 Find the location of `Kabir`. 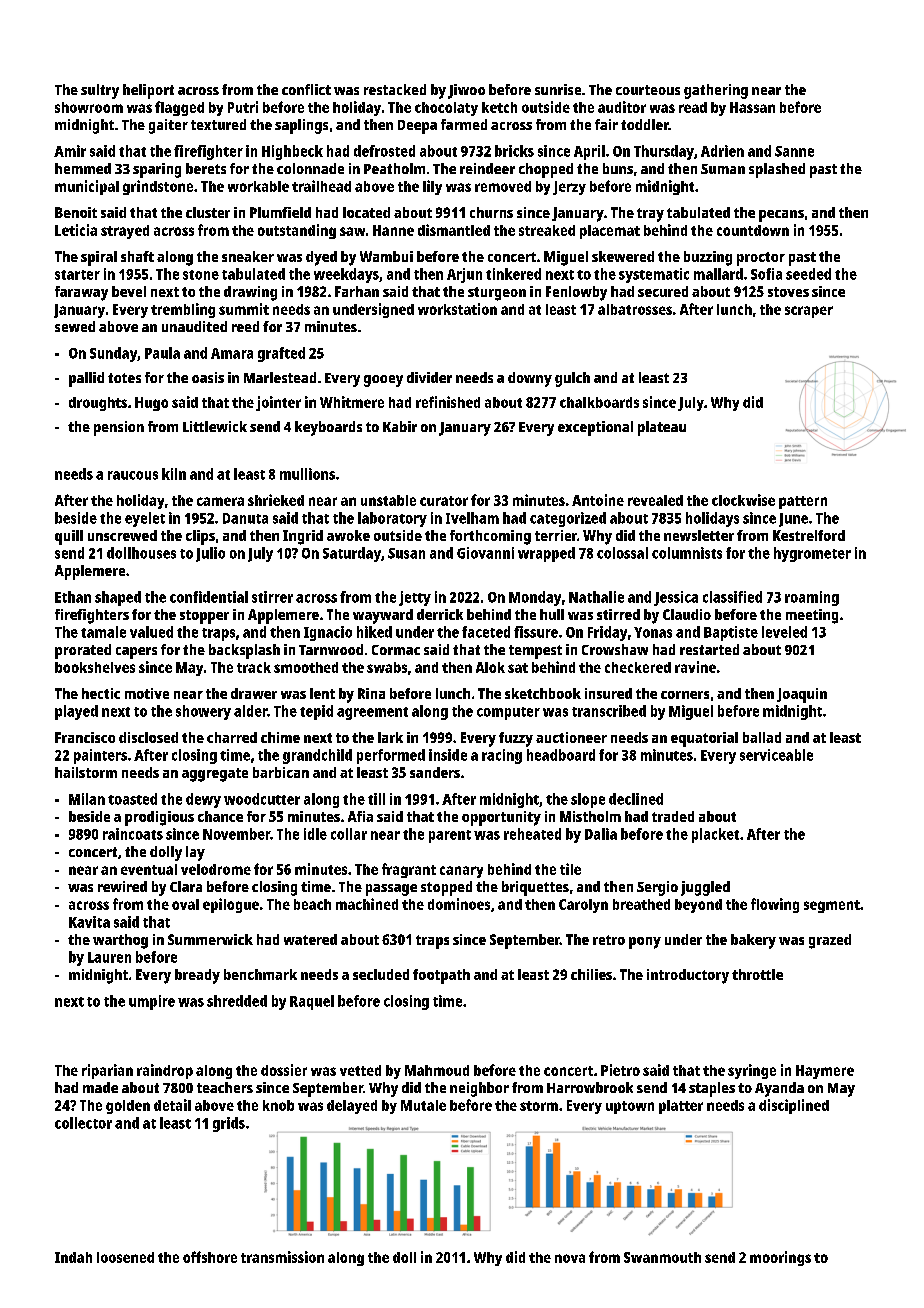

Kabir is located at coordinates (400, 426).
